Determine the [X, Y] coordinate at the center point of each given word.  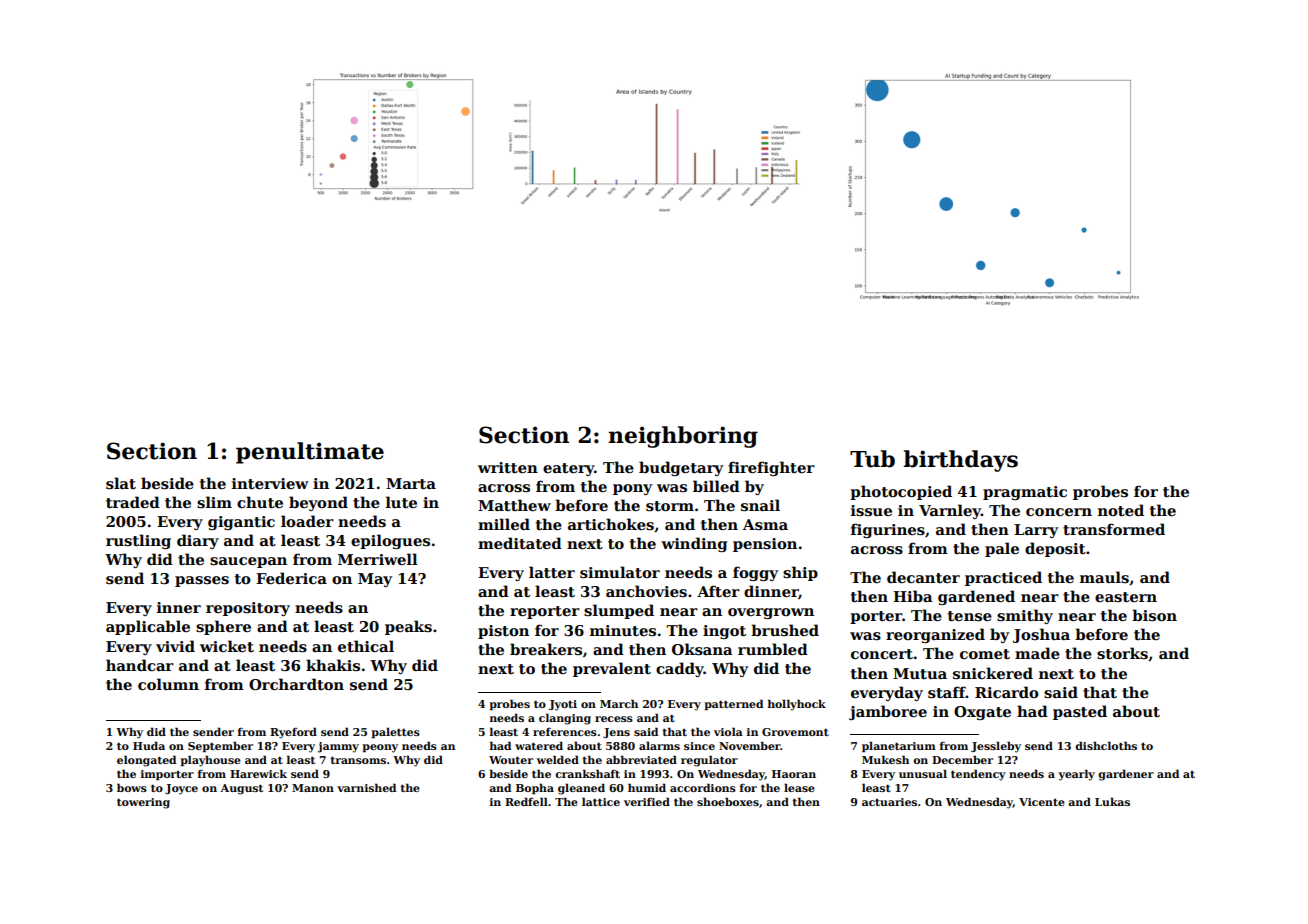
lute [401, 502]
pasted [1080, 712]
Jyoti [563, 705]
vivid [175, 646]
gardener [1126, 775]
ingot [724, 632]
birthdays [960, 461]
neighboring [683, 437]
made [1037, 653]
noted [1121, 510]
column [168, 684]
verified [647, 801]
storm [670, 506]
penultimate [310, 453]
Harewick [258, 773]
